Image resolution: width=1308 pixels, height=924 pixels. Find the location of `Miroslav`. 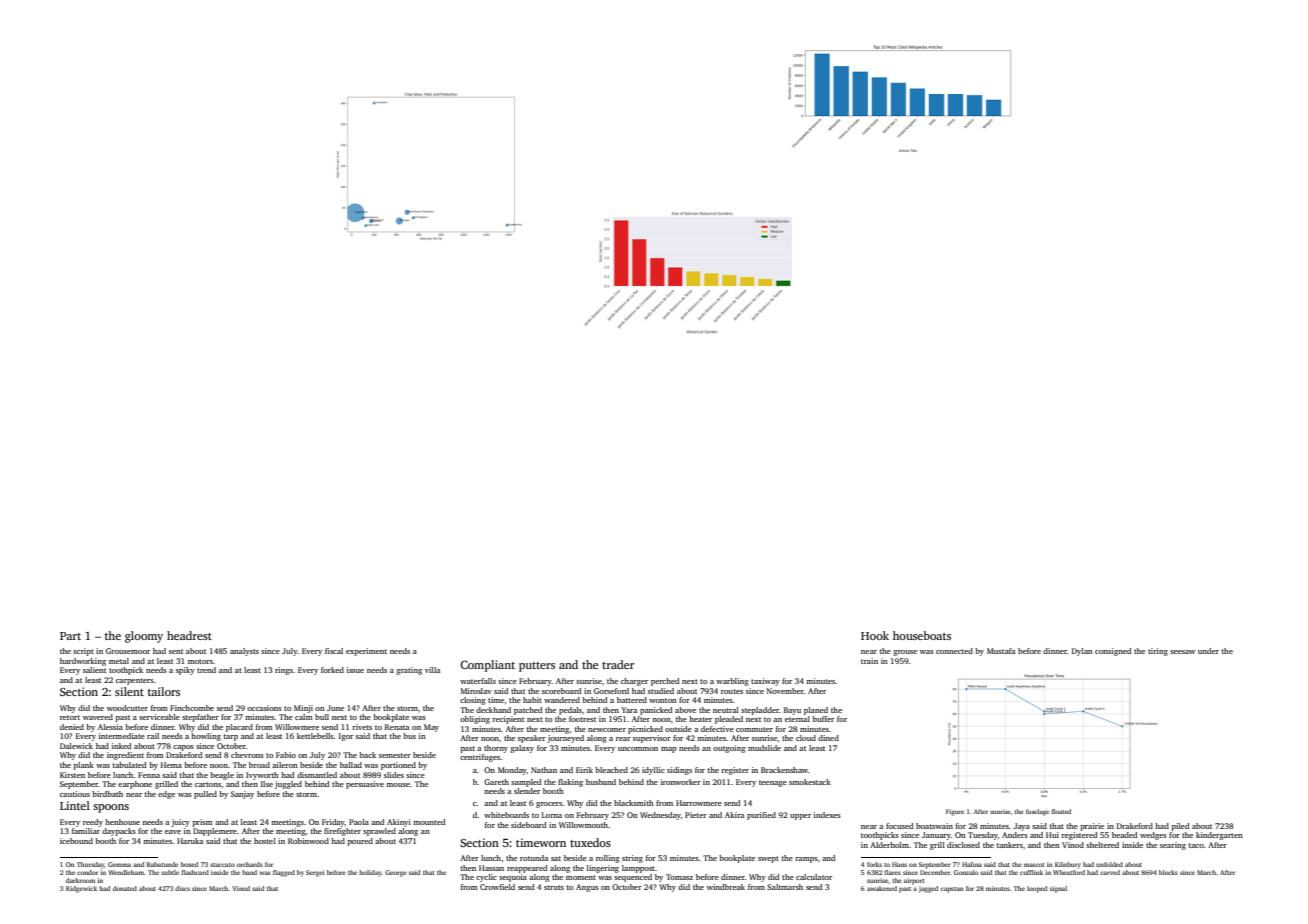

Miroslav is located at coordinates (476, 691).
